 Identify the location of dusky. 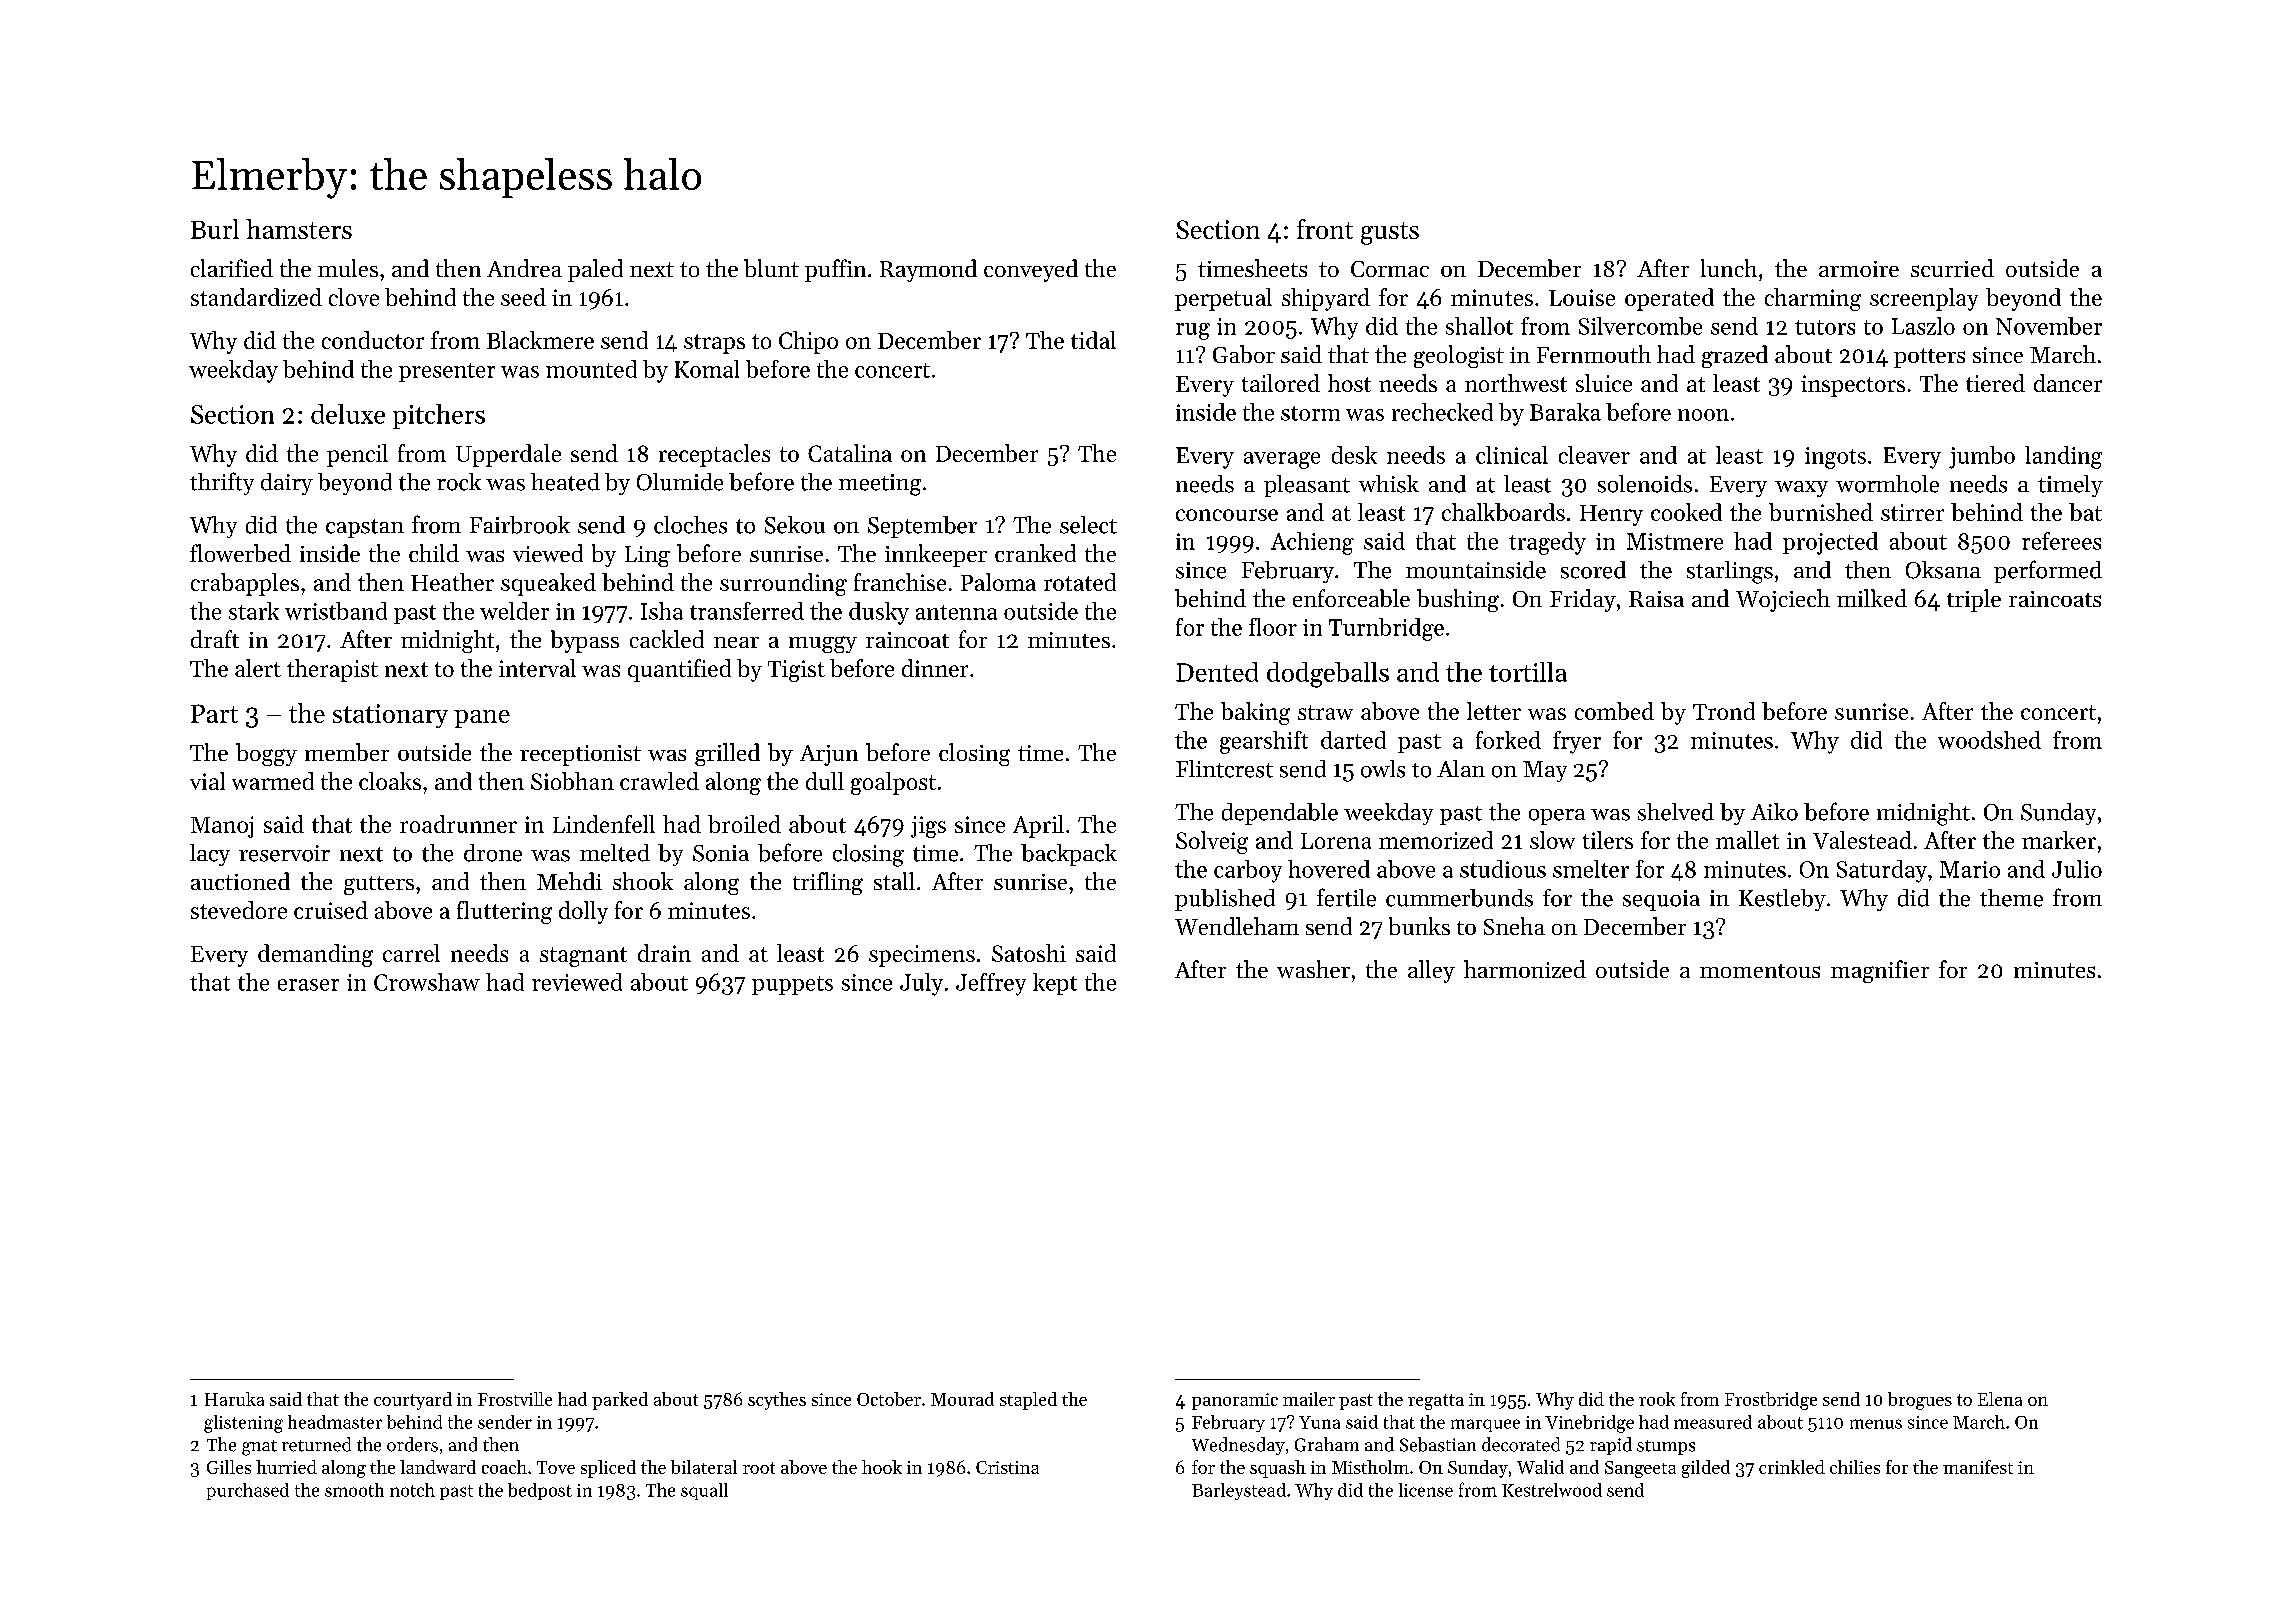
(879, 613).
